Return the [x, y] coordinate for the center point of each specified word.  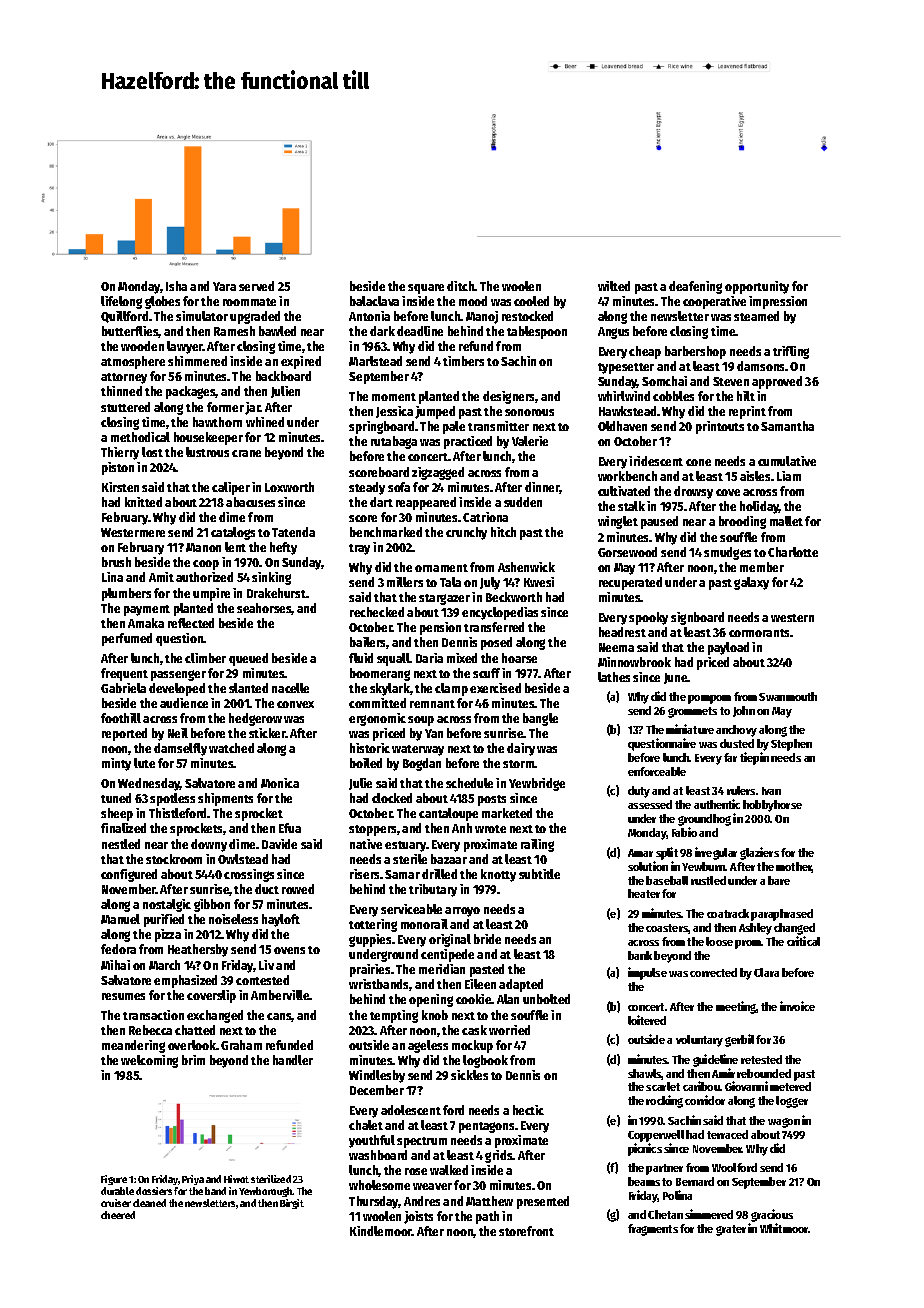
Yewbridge [537, 784]
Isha [176, 286]
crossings [249, 875]
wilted [614, 286]
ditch [461, 286]
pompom [709, 699]
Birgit [292, 1204]
